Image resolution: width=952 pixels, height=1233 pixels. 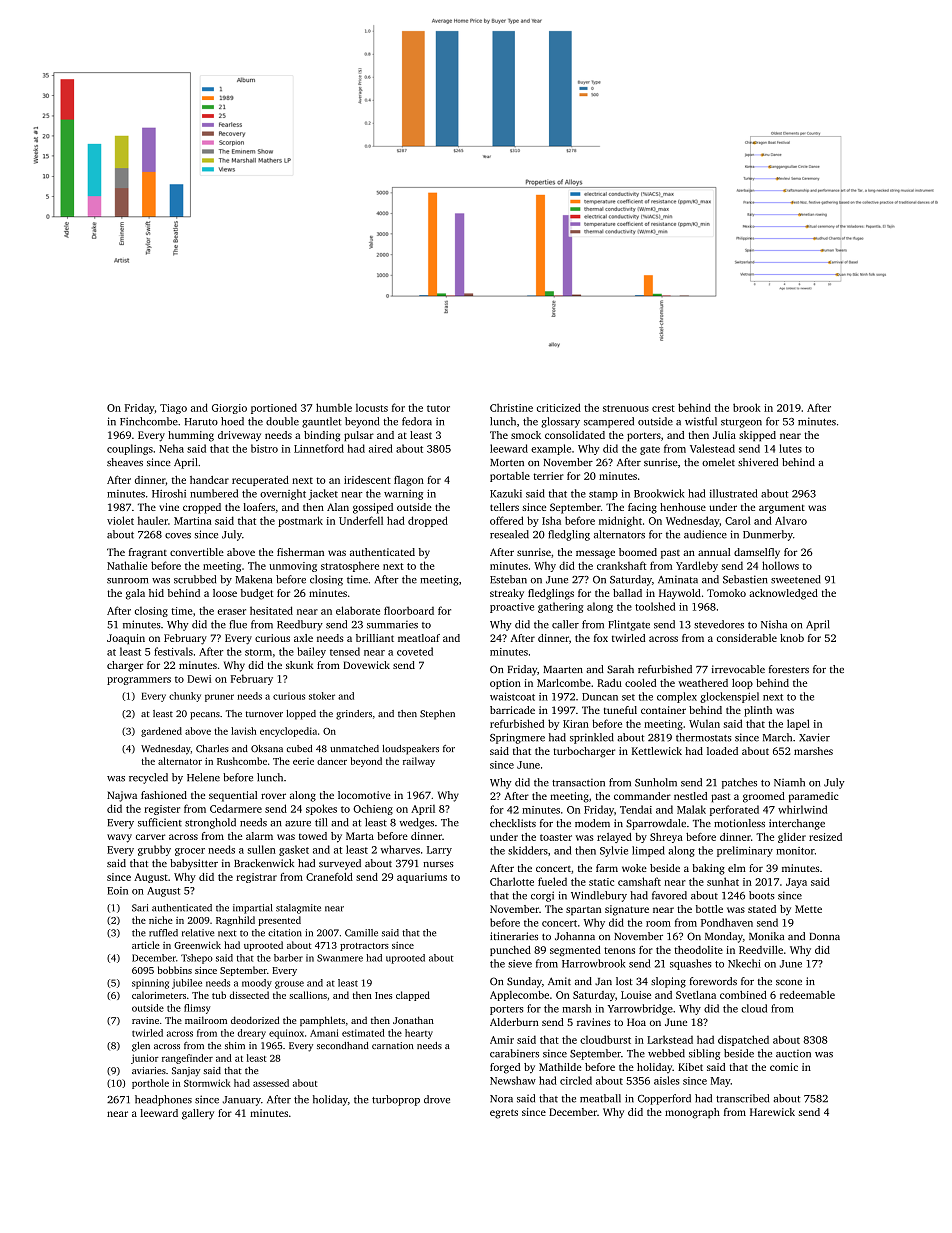 What do you see at coordinates (724, 435) in the screenshot?
I see `Julia` at bounding box center [724, 435].
